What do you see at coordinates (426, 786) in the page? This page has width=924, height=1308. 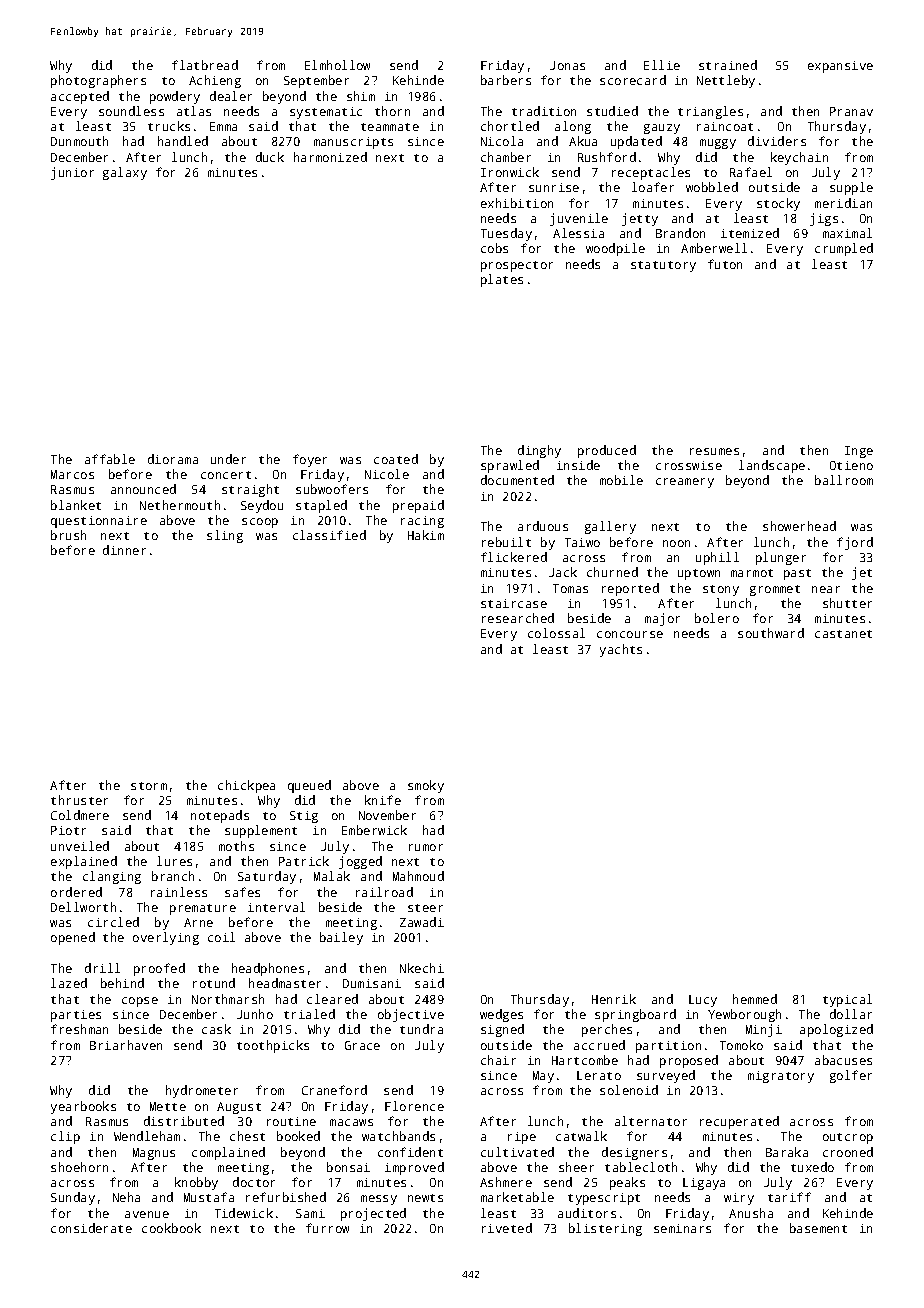 I see `smoky` at bounding box center [426, 786].
